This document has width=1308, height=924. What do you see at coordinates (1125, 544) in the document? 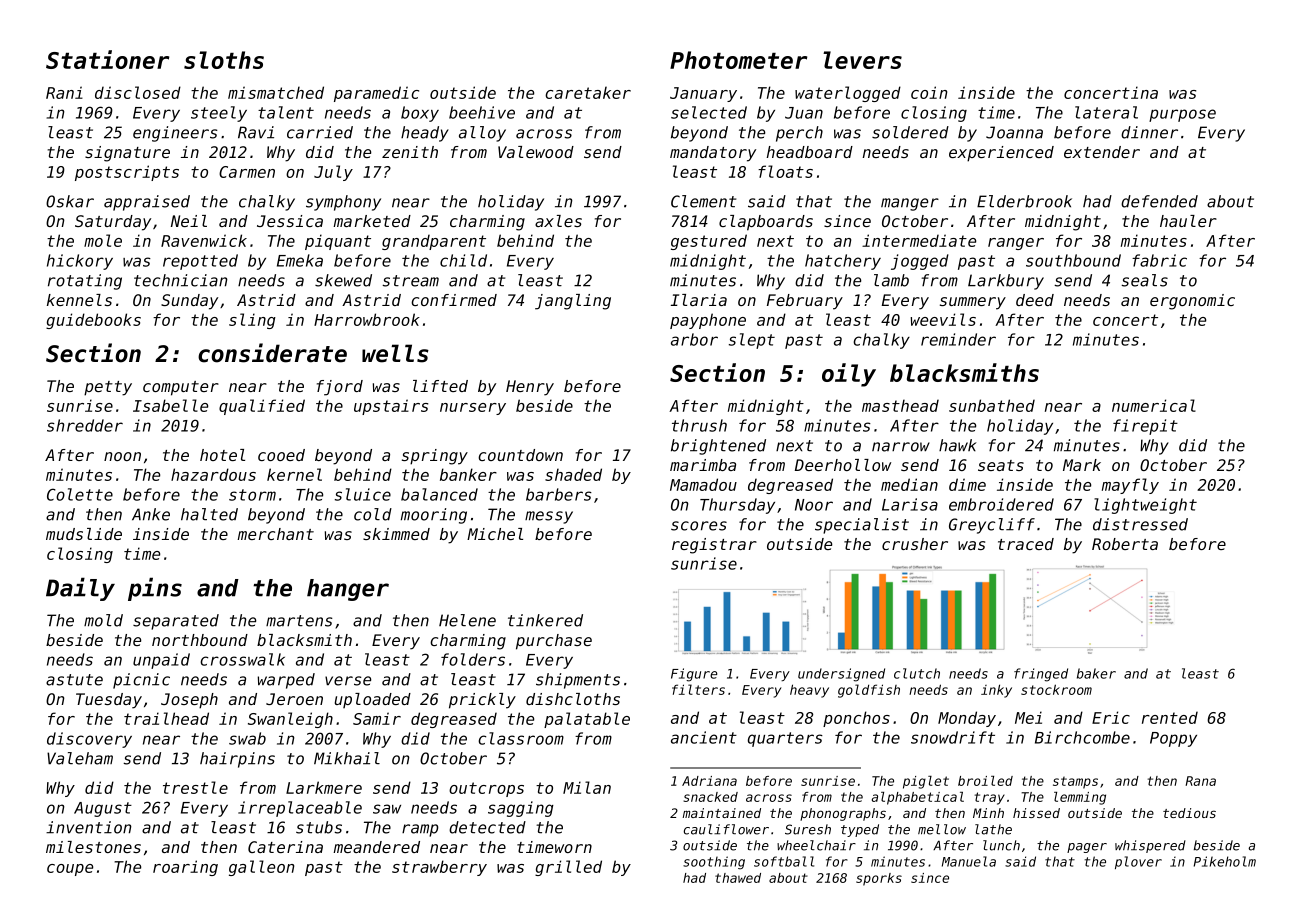
I see `Roberta` at bounding box center [1125, 544].
